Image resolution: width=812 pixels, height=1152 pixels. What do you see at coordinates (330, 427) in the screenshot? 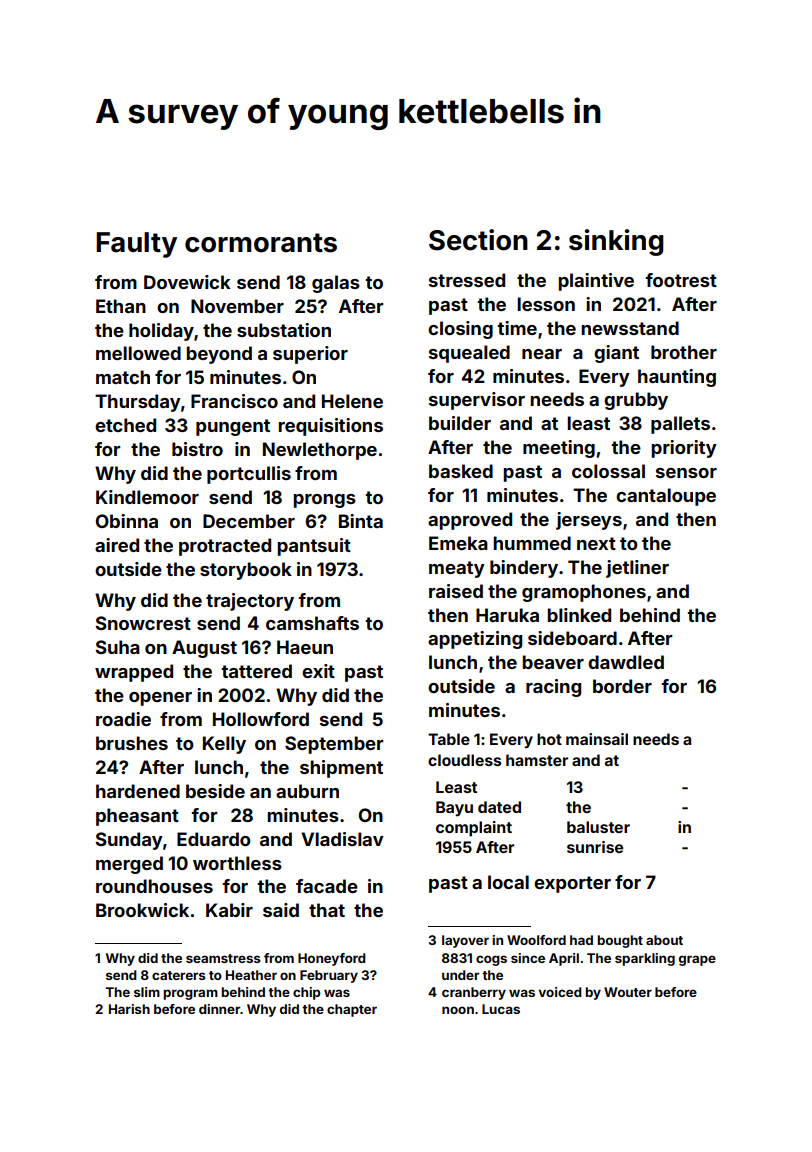
I see `requisitions` at bounding box center [330, 427].
